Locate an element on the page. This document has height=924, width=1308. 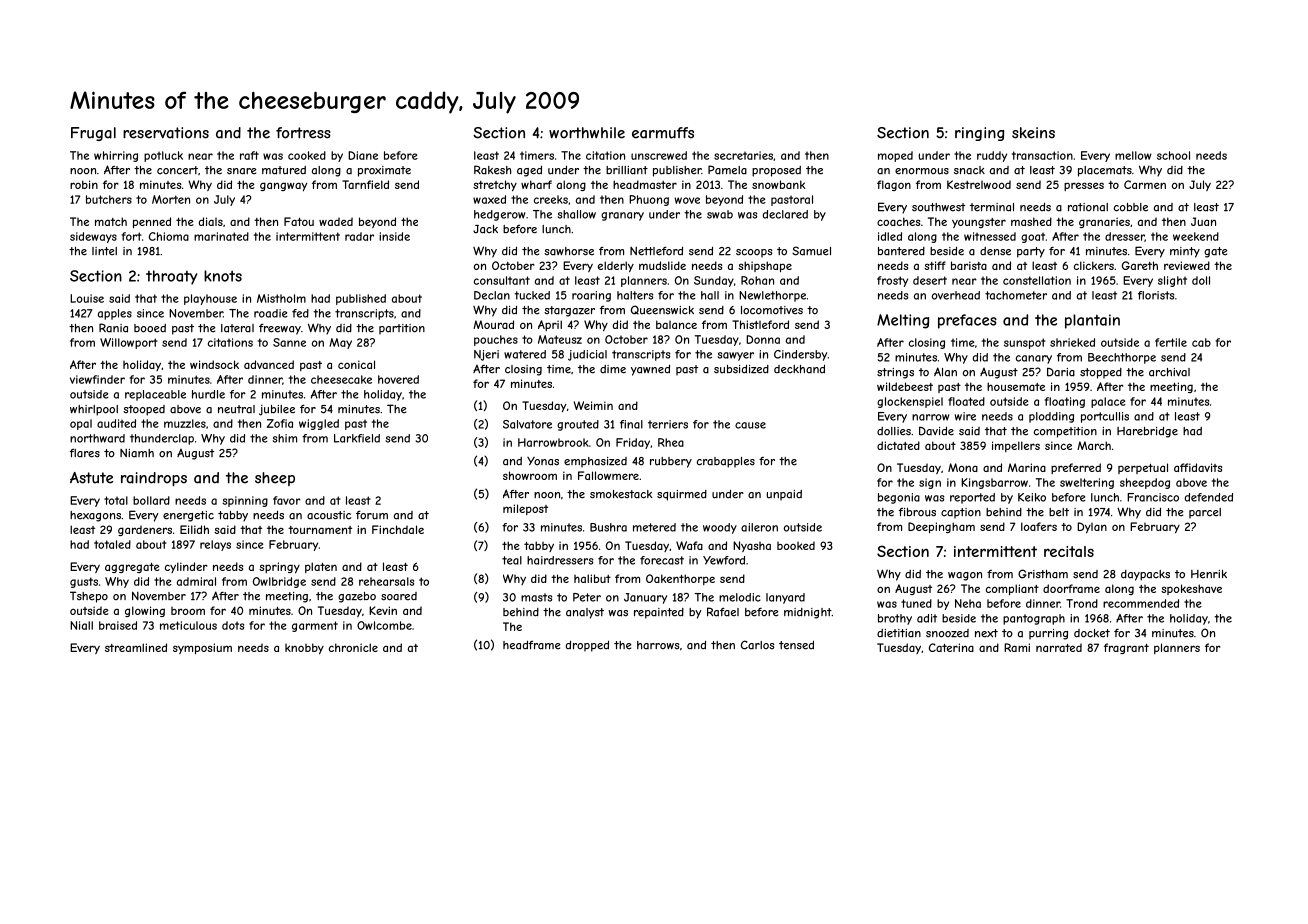
streamlined is located at coordinates (136, 647).
